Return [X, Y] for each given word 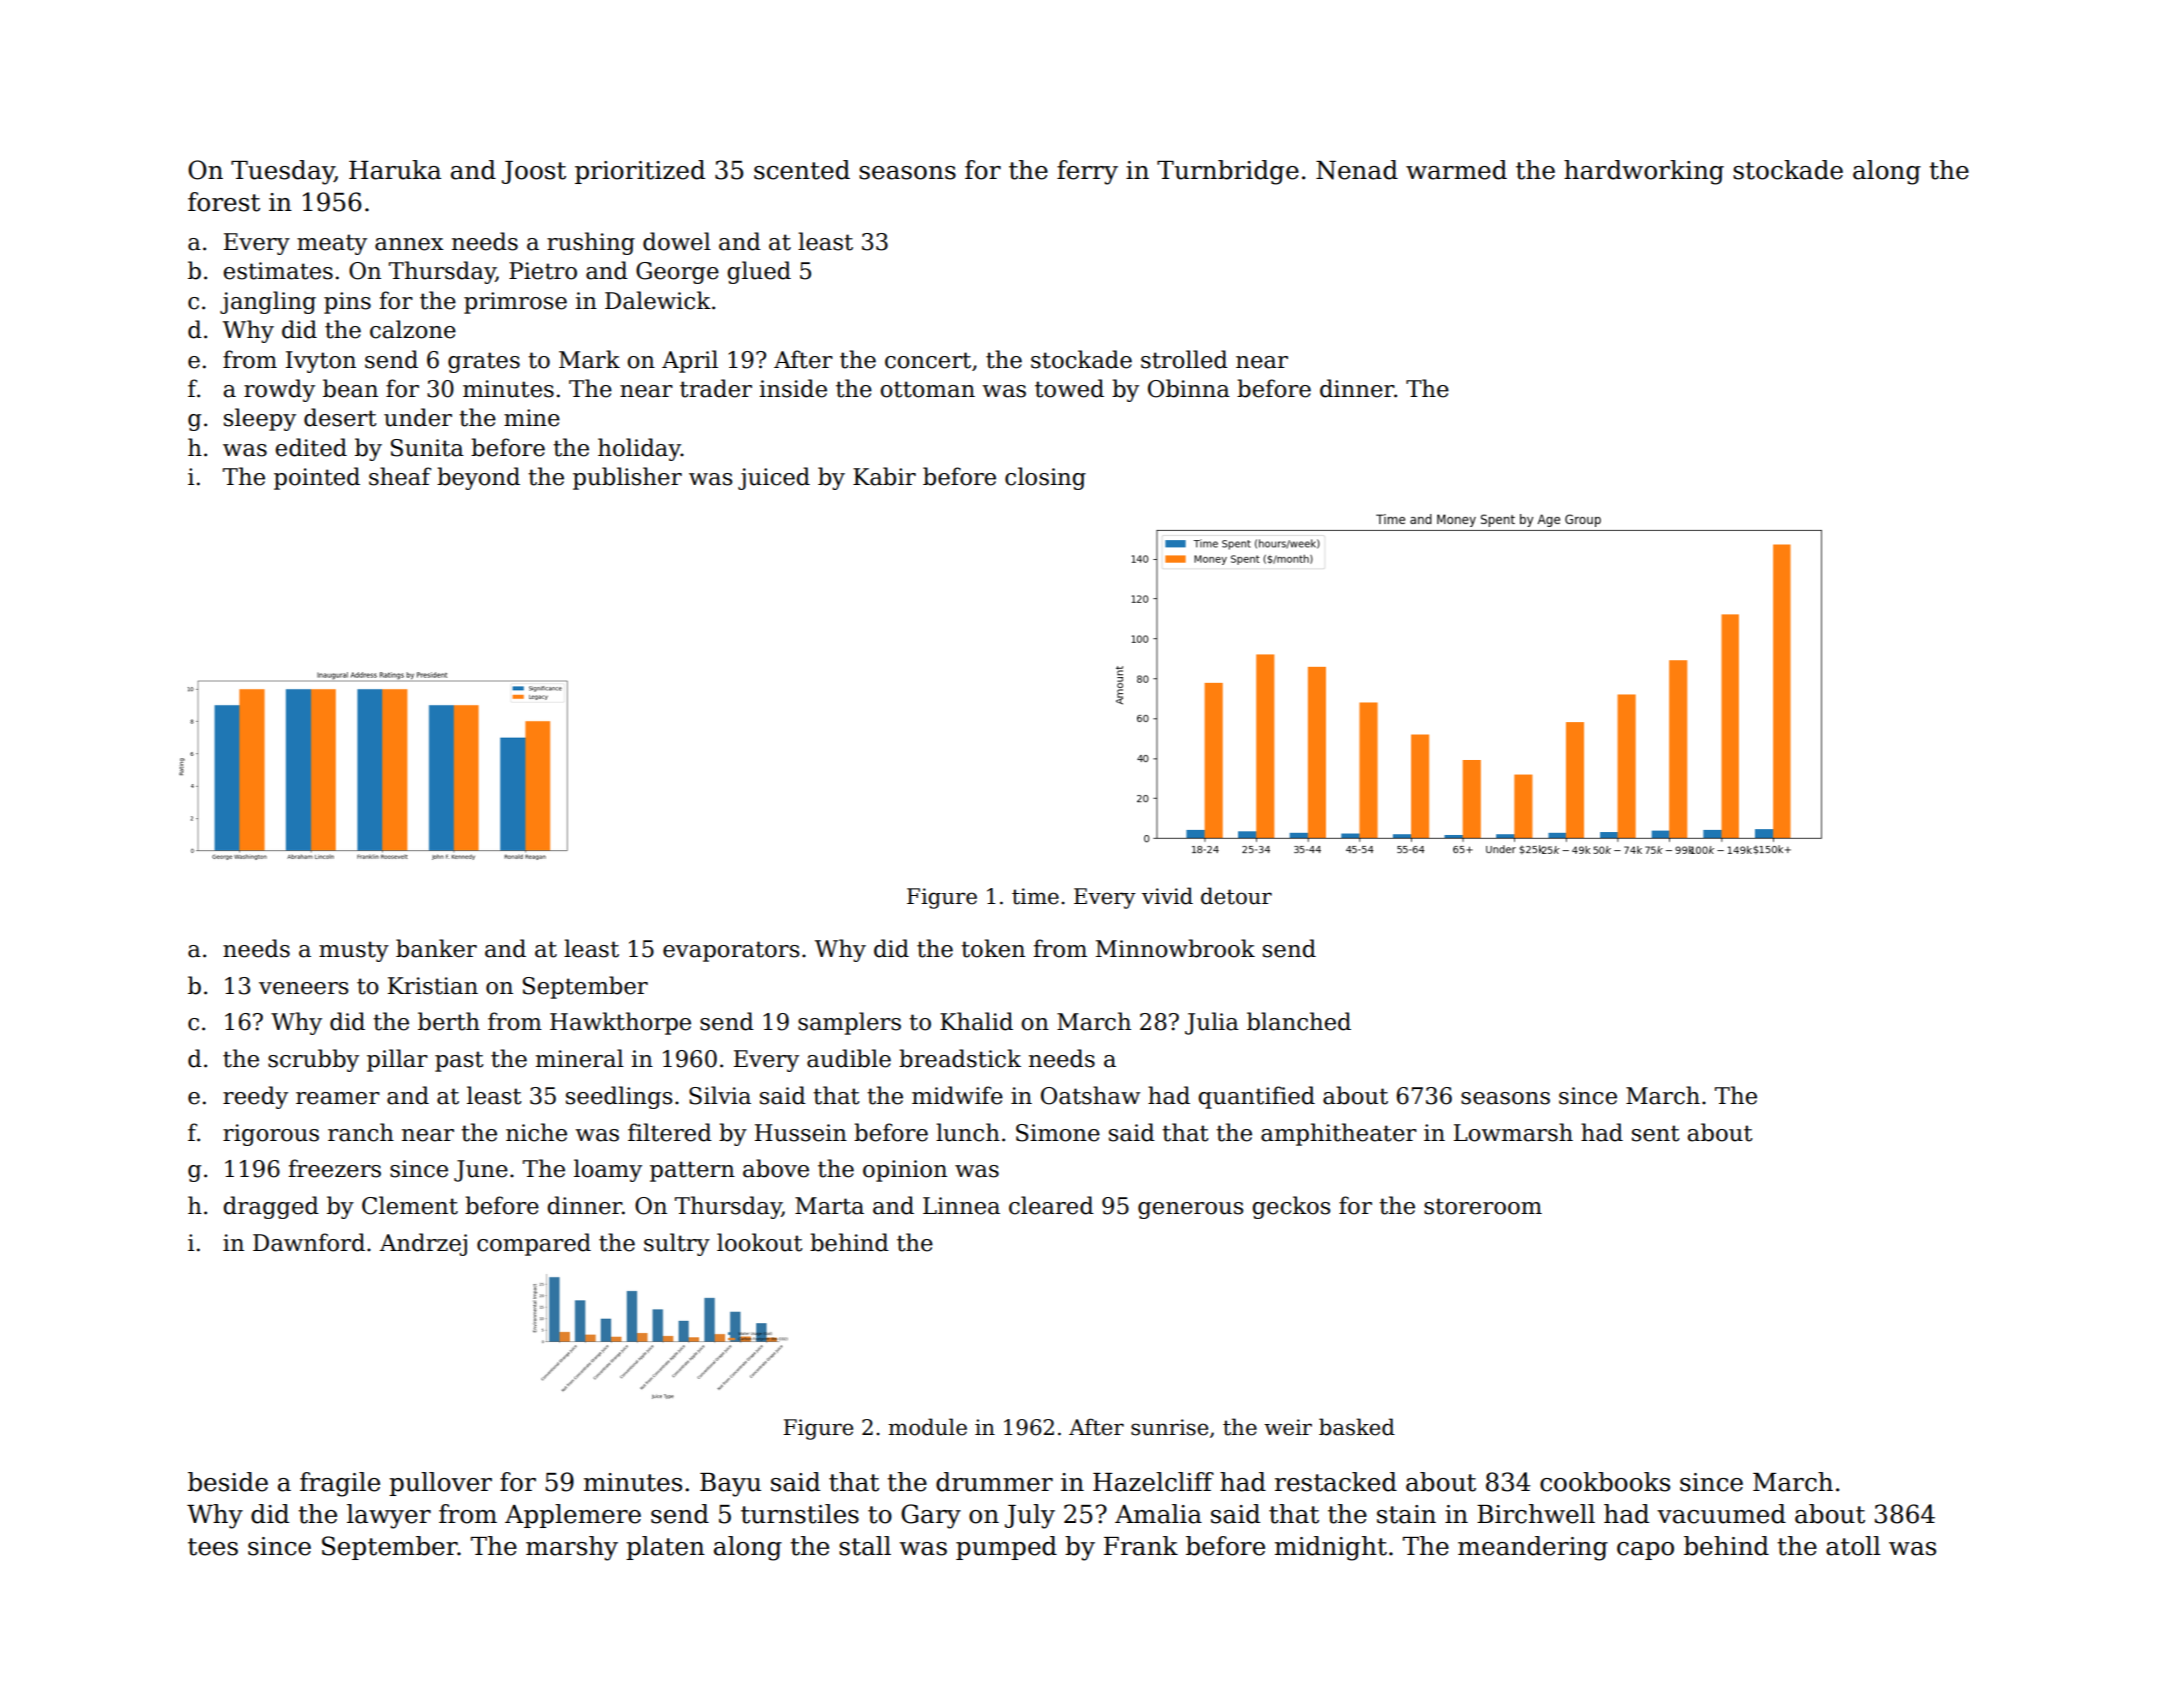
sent [1656, 1133]
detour [1236, 896]
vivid [1167, 896]
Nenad [1357, 170]
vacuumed [1721, 1514]
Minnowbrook [1175, 948]
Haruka [395, 170]
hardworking [1644, 172]
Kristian [433, 986]
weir [1288, 1427]
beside [228, 1482]
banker [436, 948]
